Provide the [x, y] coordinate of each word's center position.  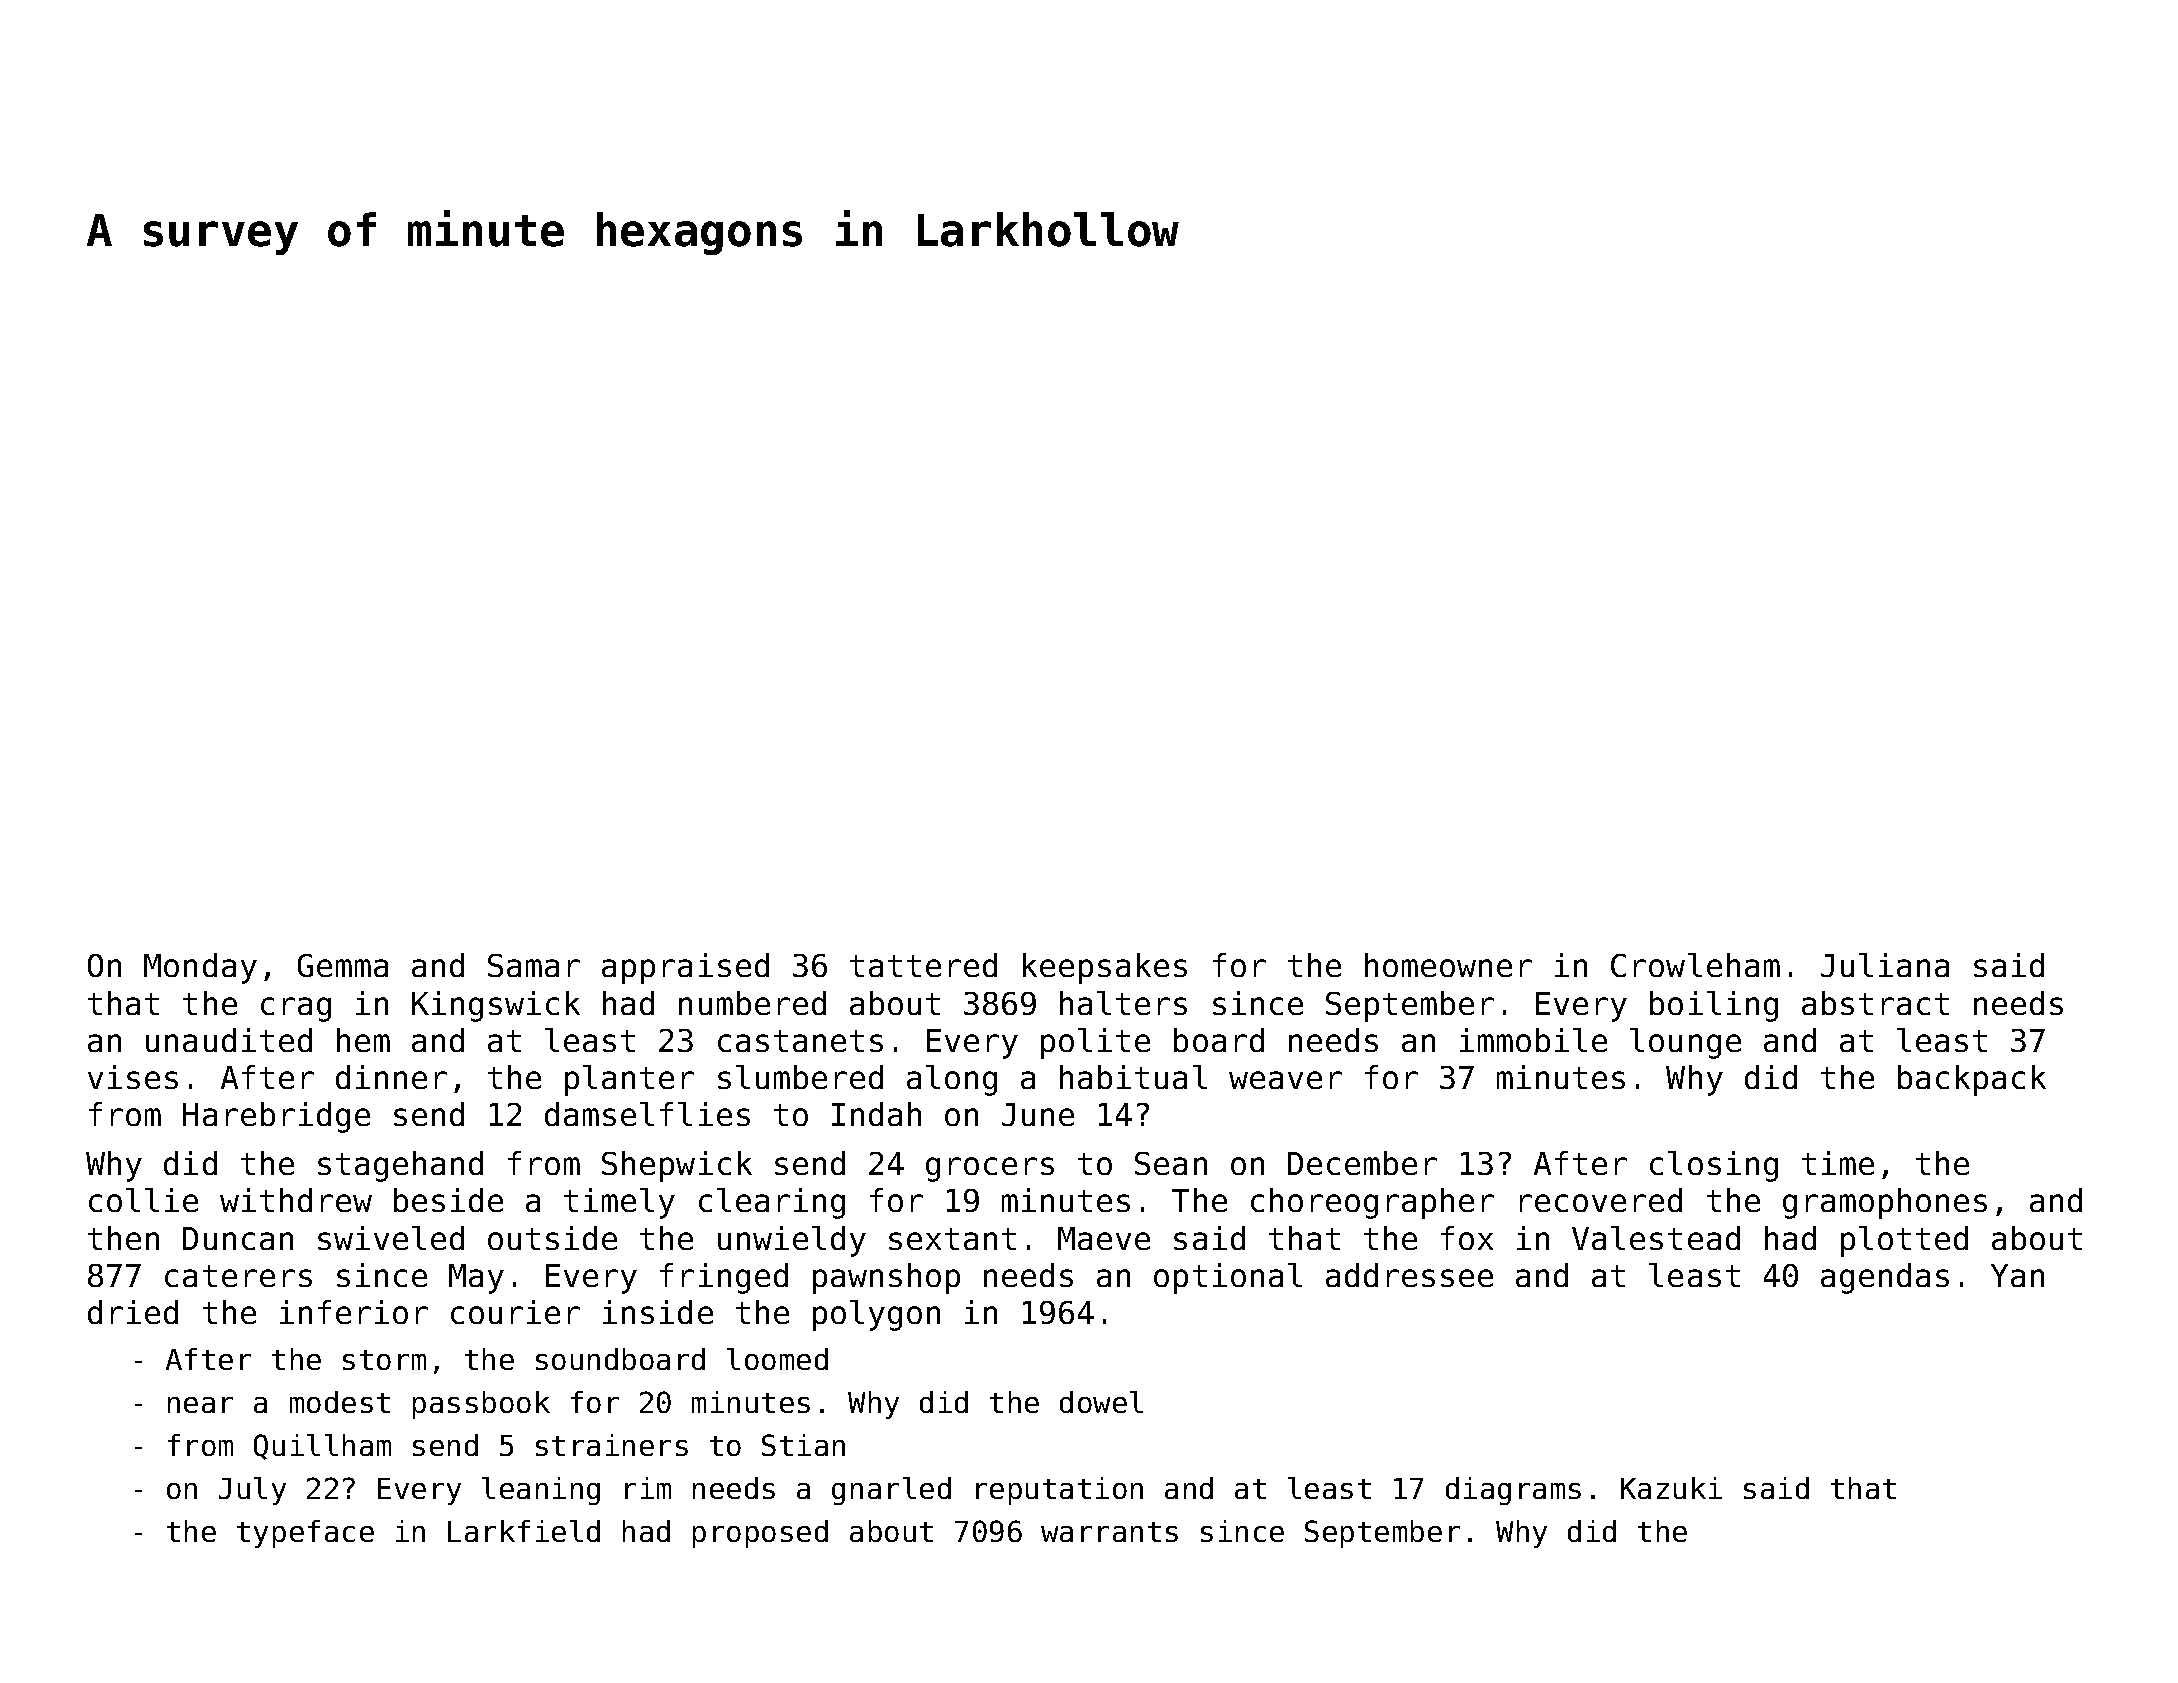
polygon [876, 1315]
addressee [1409, 1275]
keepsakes [1105, 968]
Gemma [343, 965]
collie [143, 1200]
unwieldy [792, 1241]
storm [384, 1360]
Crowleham [1695, 965]
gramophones [1885, 1203]
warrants [1109, 1532]
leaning [541, 1491]
